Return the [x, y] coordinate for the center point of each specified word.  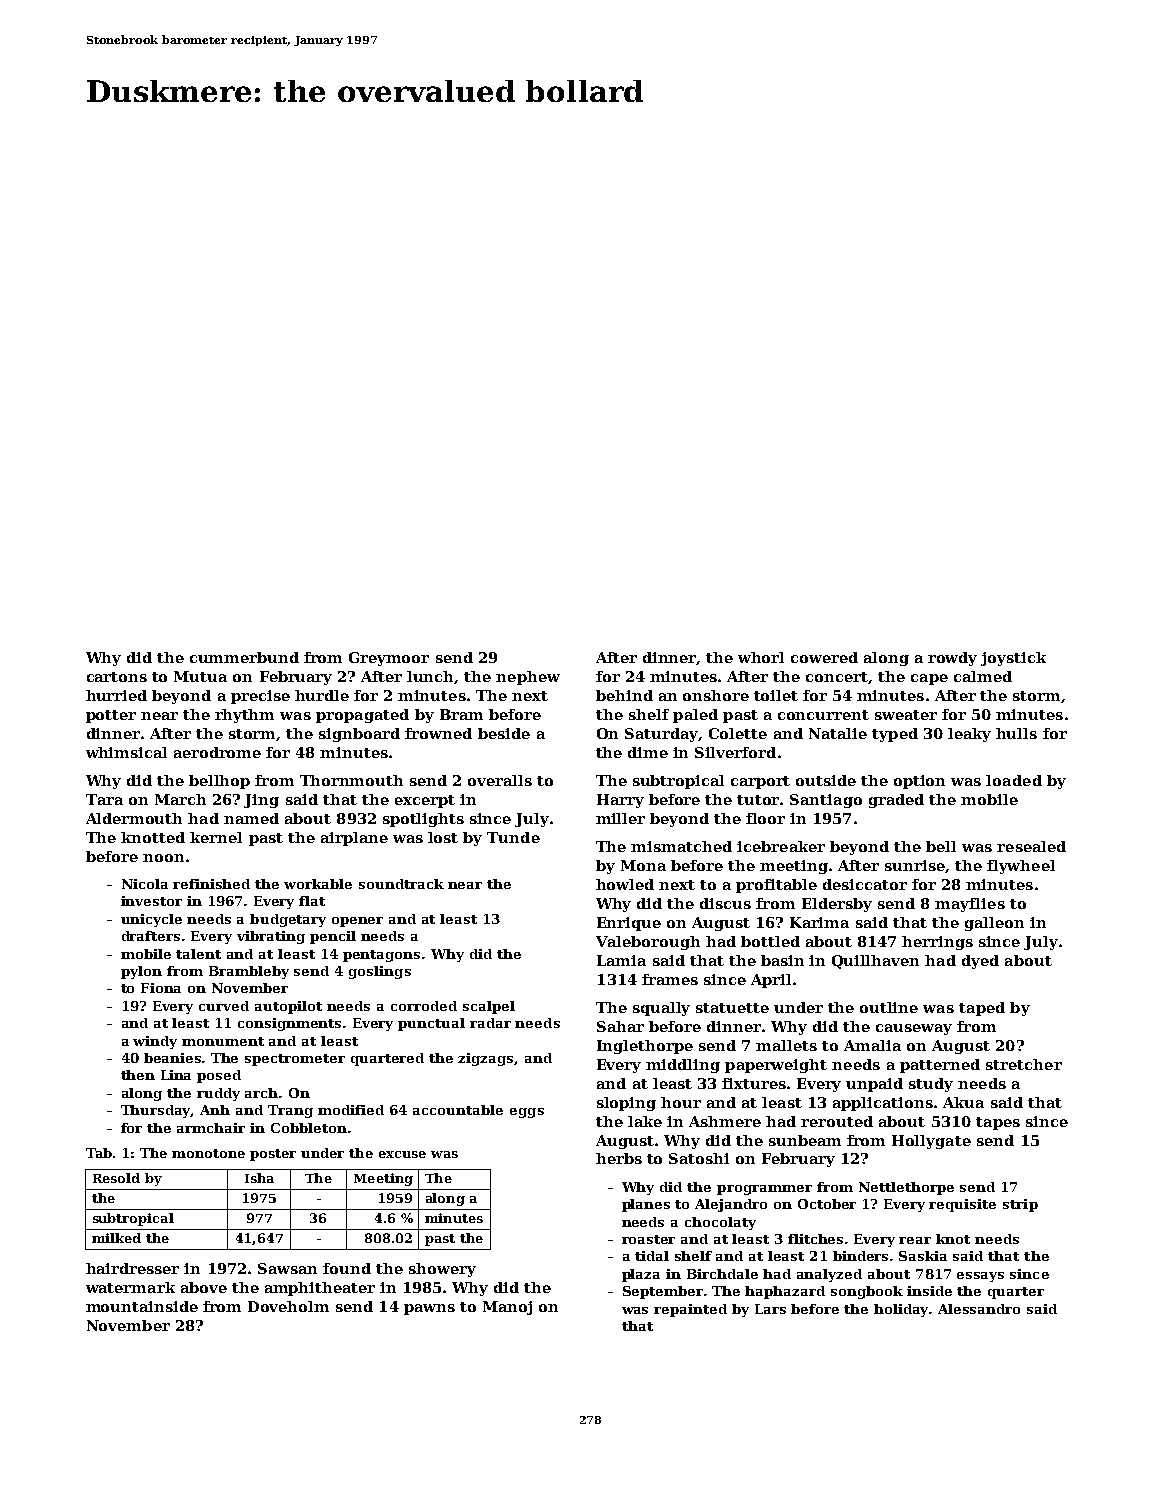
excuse [402, 1154]
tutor [759, 800]
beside [504, 733]
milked [116, 1238]
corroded [424, 1006]
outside [826, 780]
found [347, 1268]
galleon [994, 924]
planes [646, 1205]
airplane [354, 839]
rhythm [244, 716]
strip [1020, 1205]
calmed [983, 676]
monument [223, 1041]
